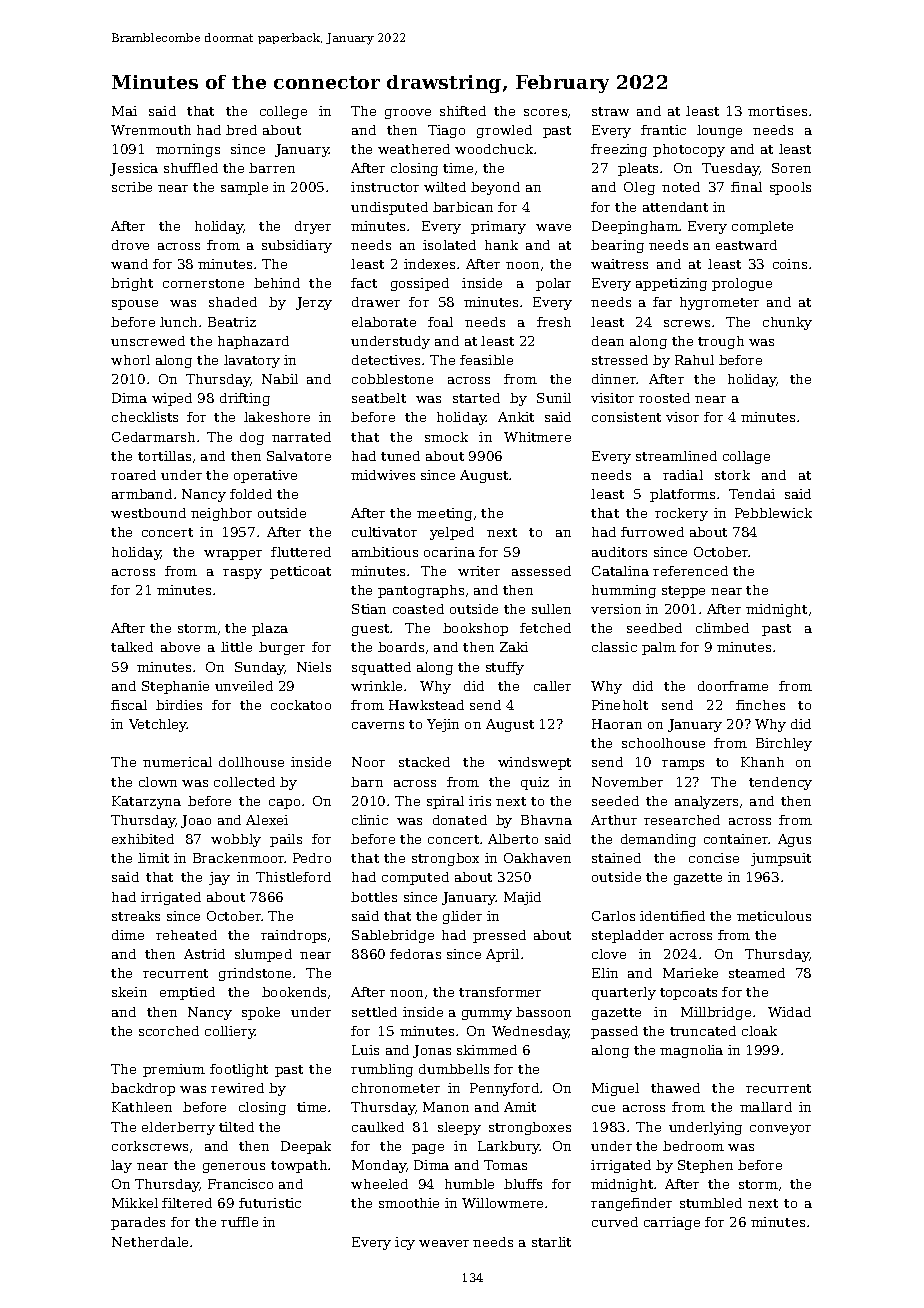 The height and width of the screenshot is (1308, 924). What do you see at coordinates (545, 112) in the screenshot?
I see `scores` at bounding box center [545, 112].
